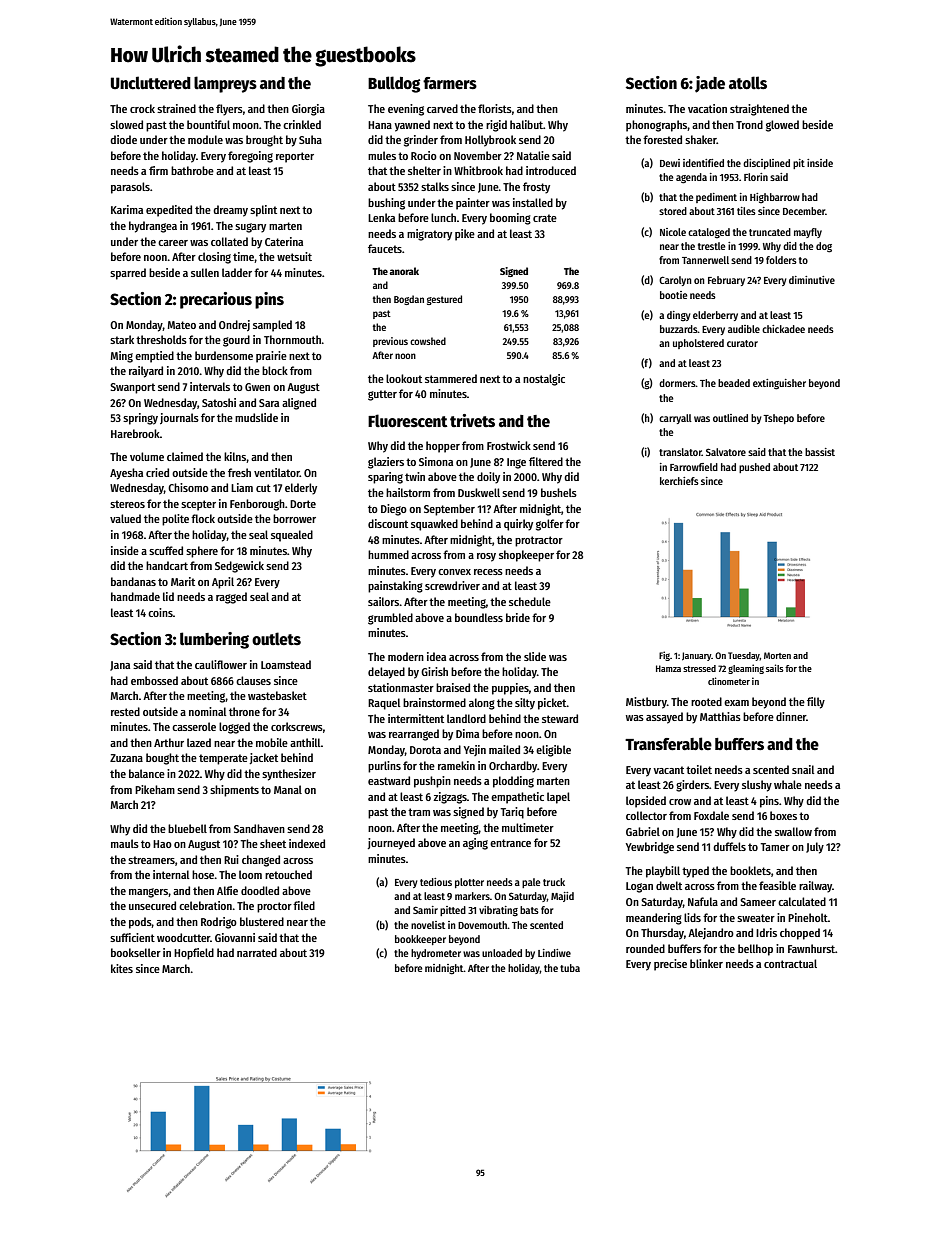 The width and height of the page is (952, 1233). Describe the element at coordinates (512, 813) in the page. I see `Tariq` at that location.
